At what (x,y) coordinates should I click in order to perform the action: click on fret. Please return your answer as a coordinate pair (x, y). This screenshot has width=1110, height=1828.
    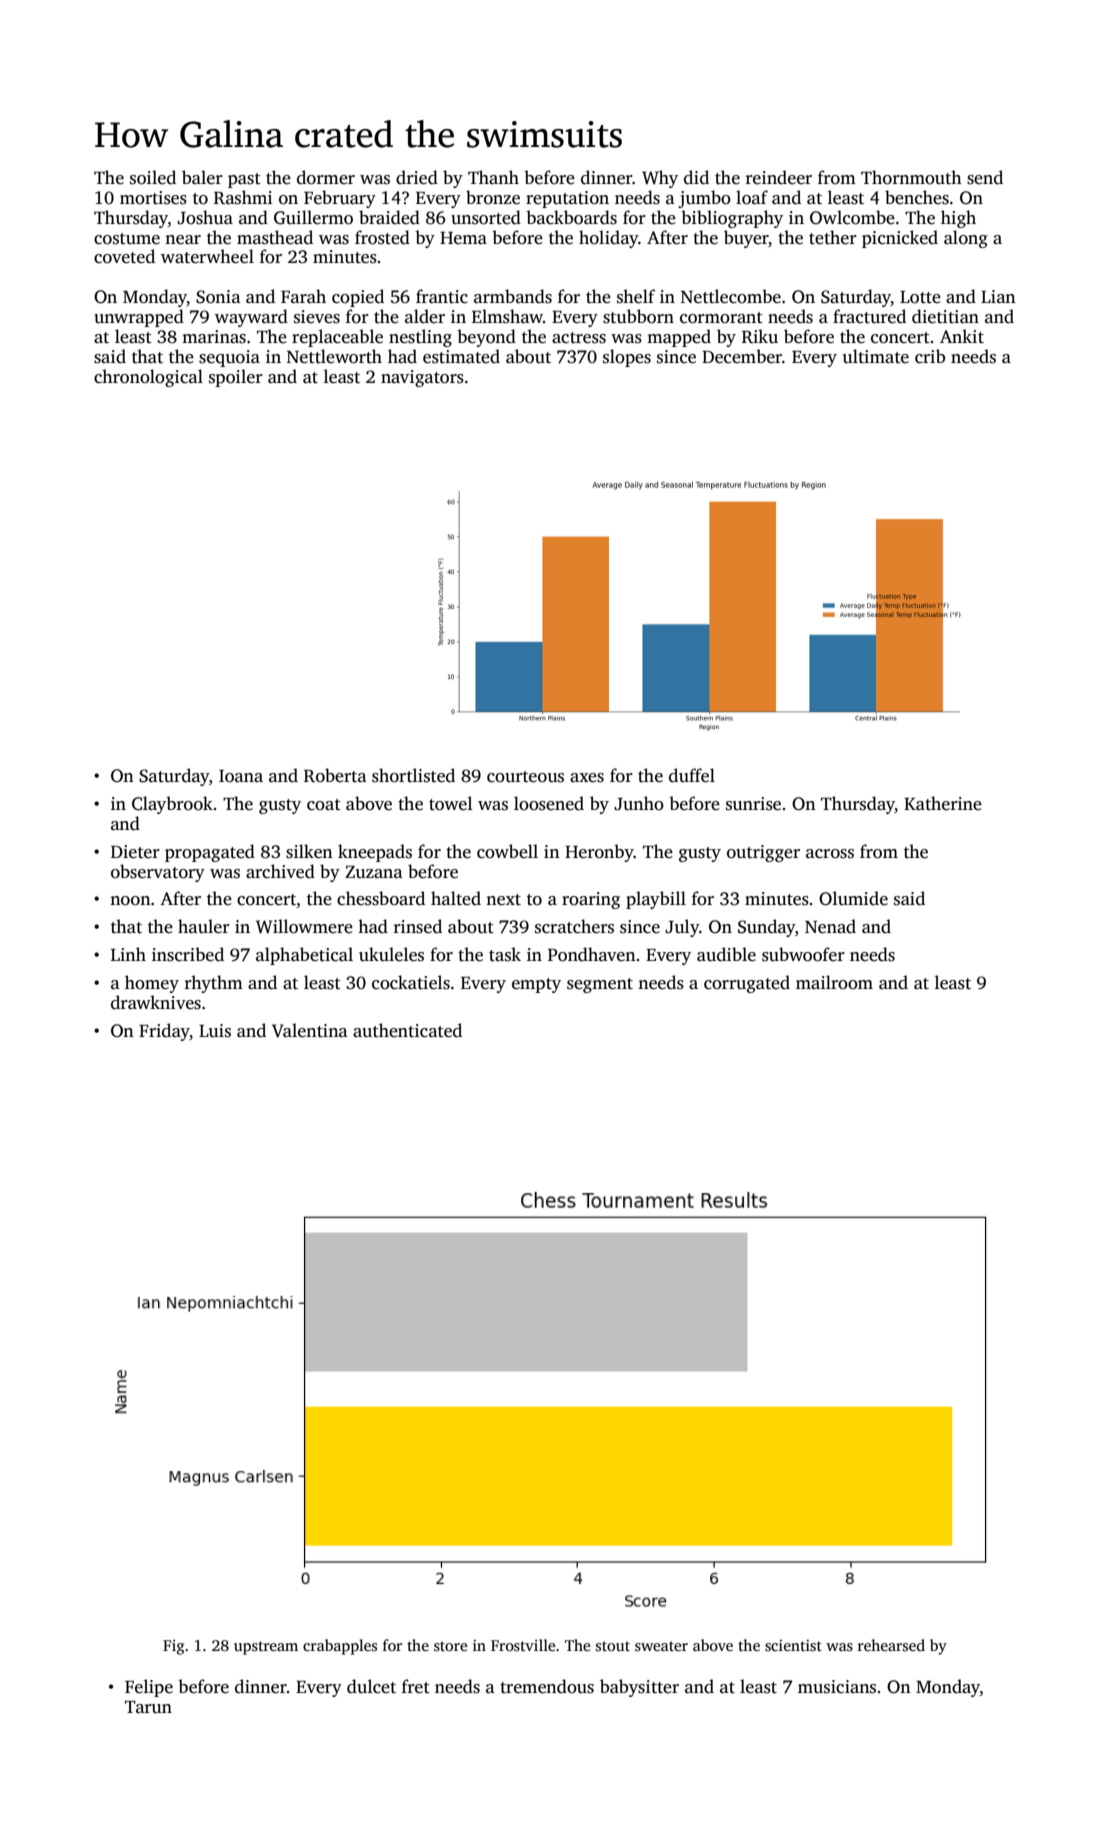
    Looking at the image, I should click on (416, 1686).
